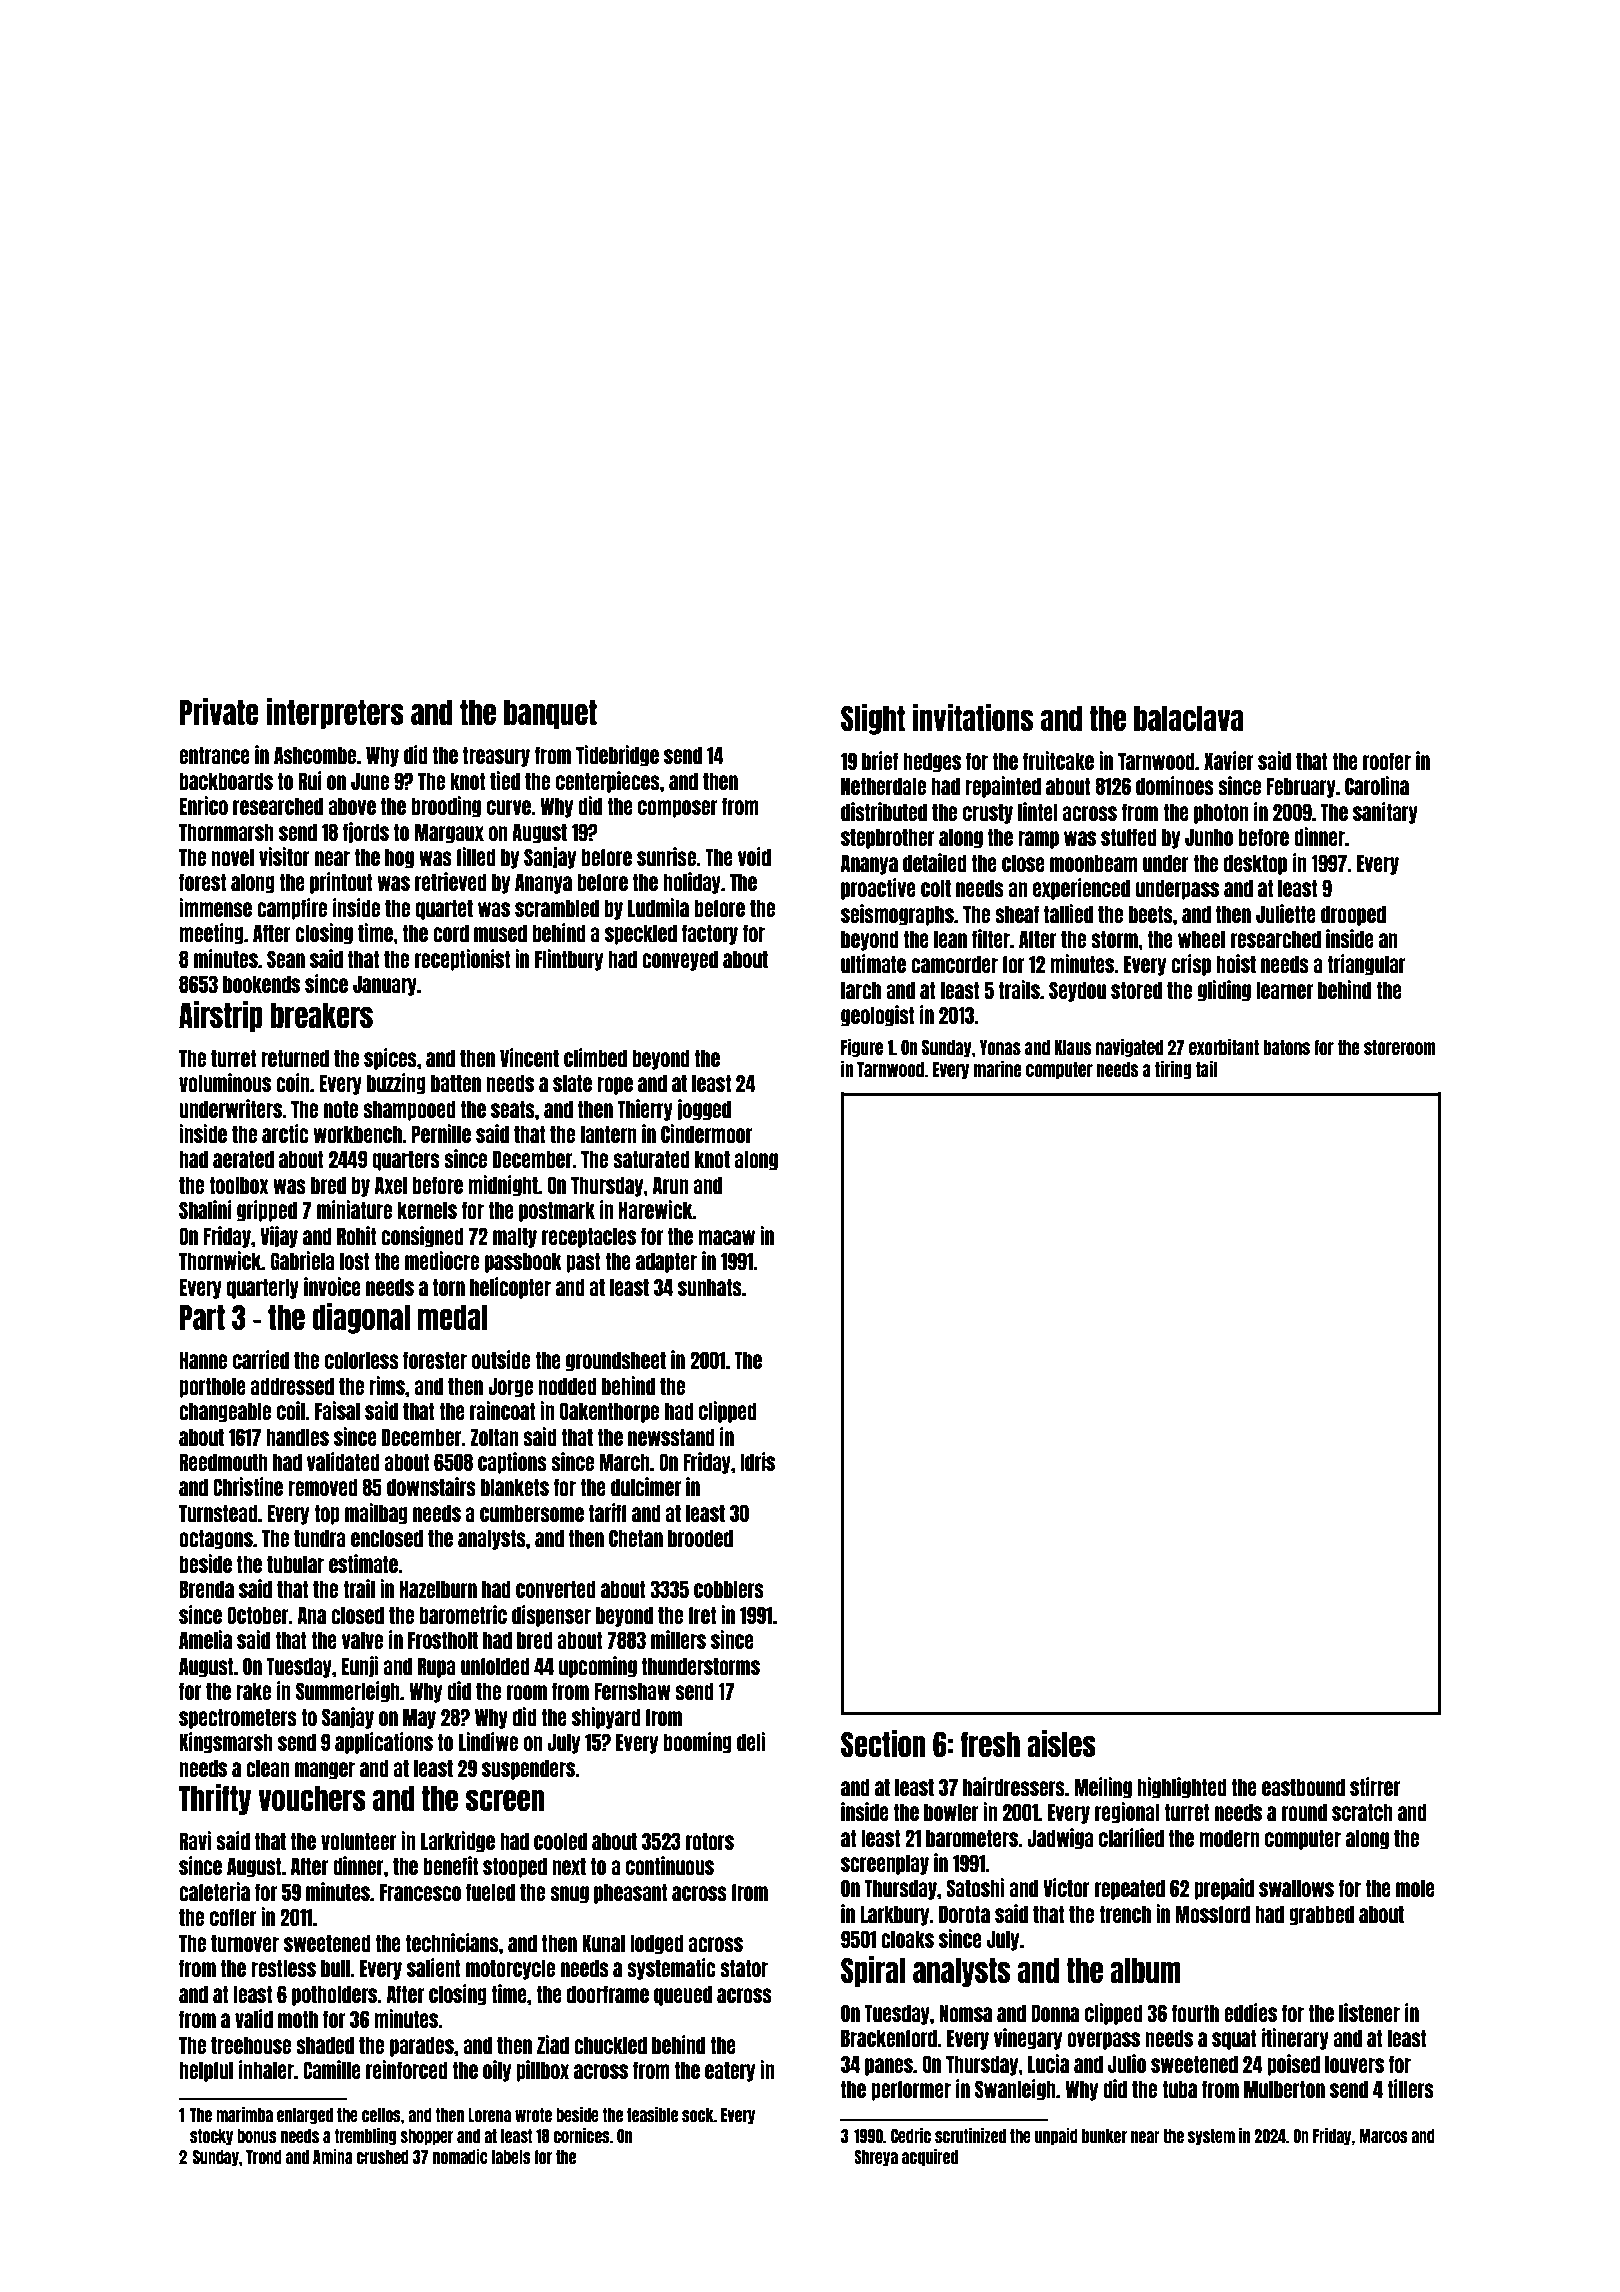 The width and height of the screenshot is (1620, 2292). Describe the element at coordinates (1061, 1743) in the screenshot. I see `aisles` at that location.
